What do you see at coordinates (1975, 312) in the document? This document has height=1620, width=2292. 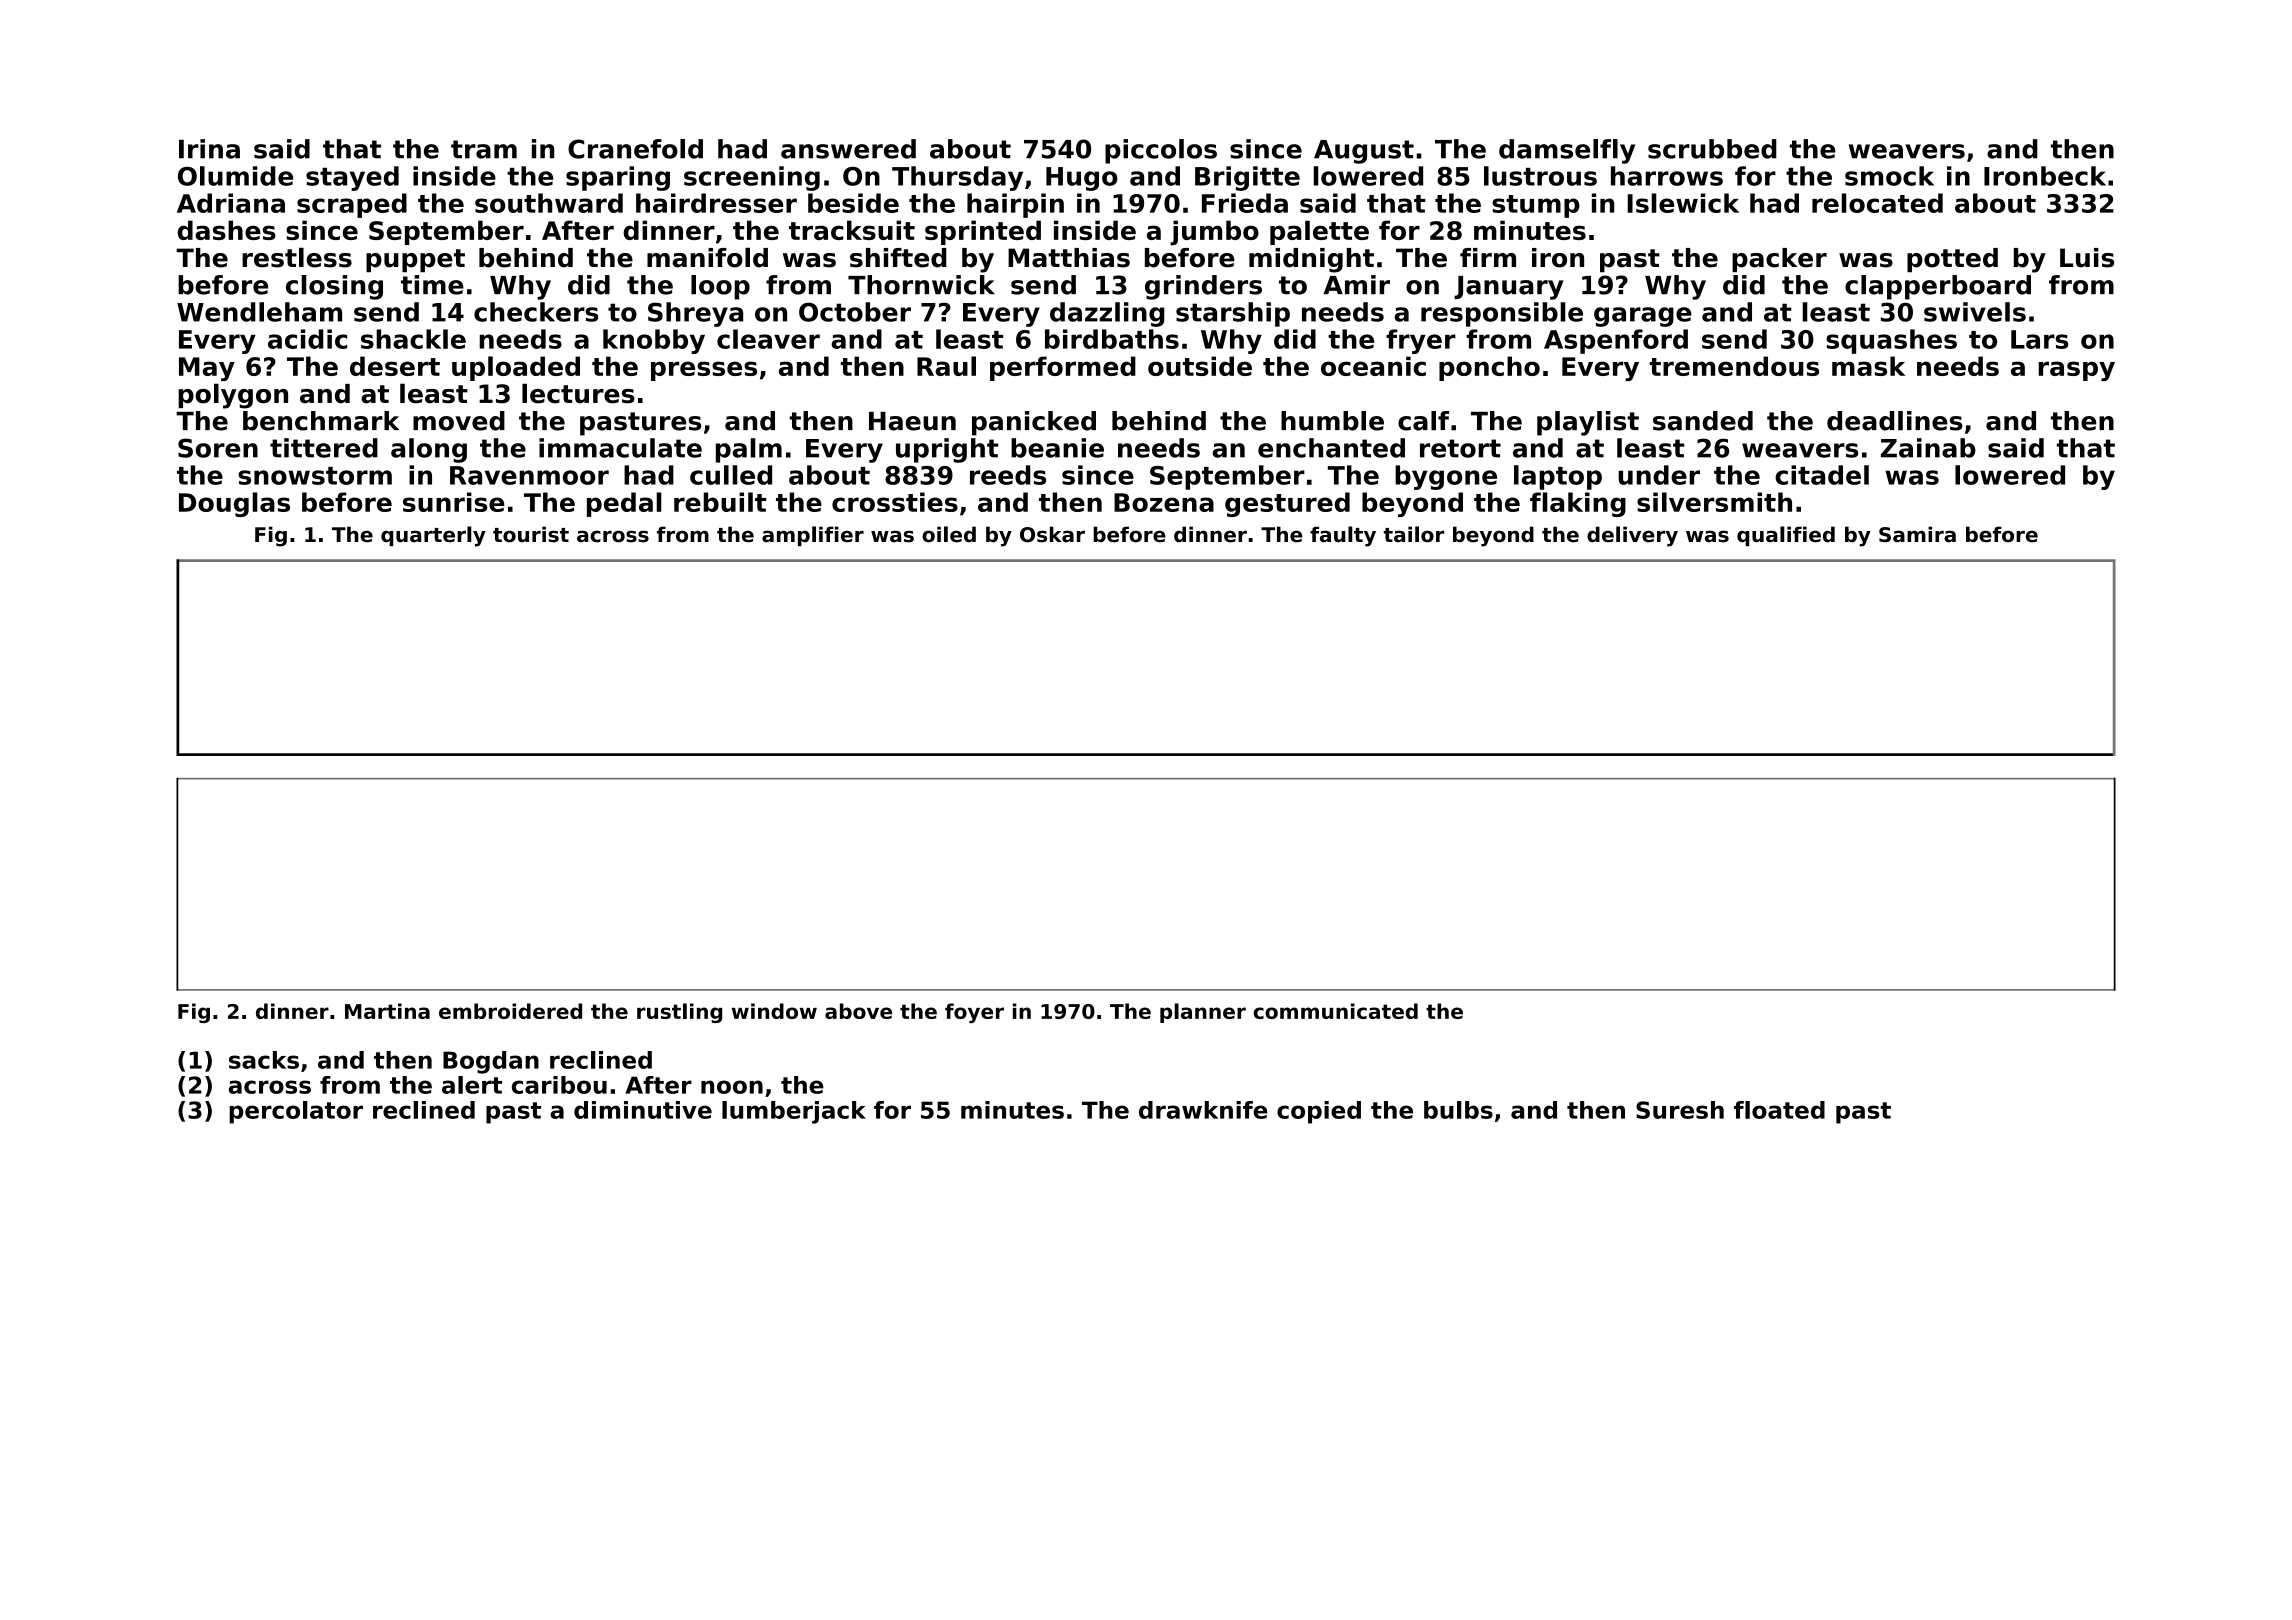 I see `swivels` at bounding box center [1975, 312].
